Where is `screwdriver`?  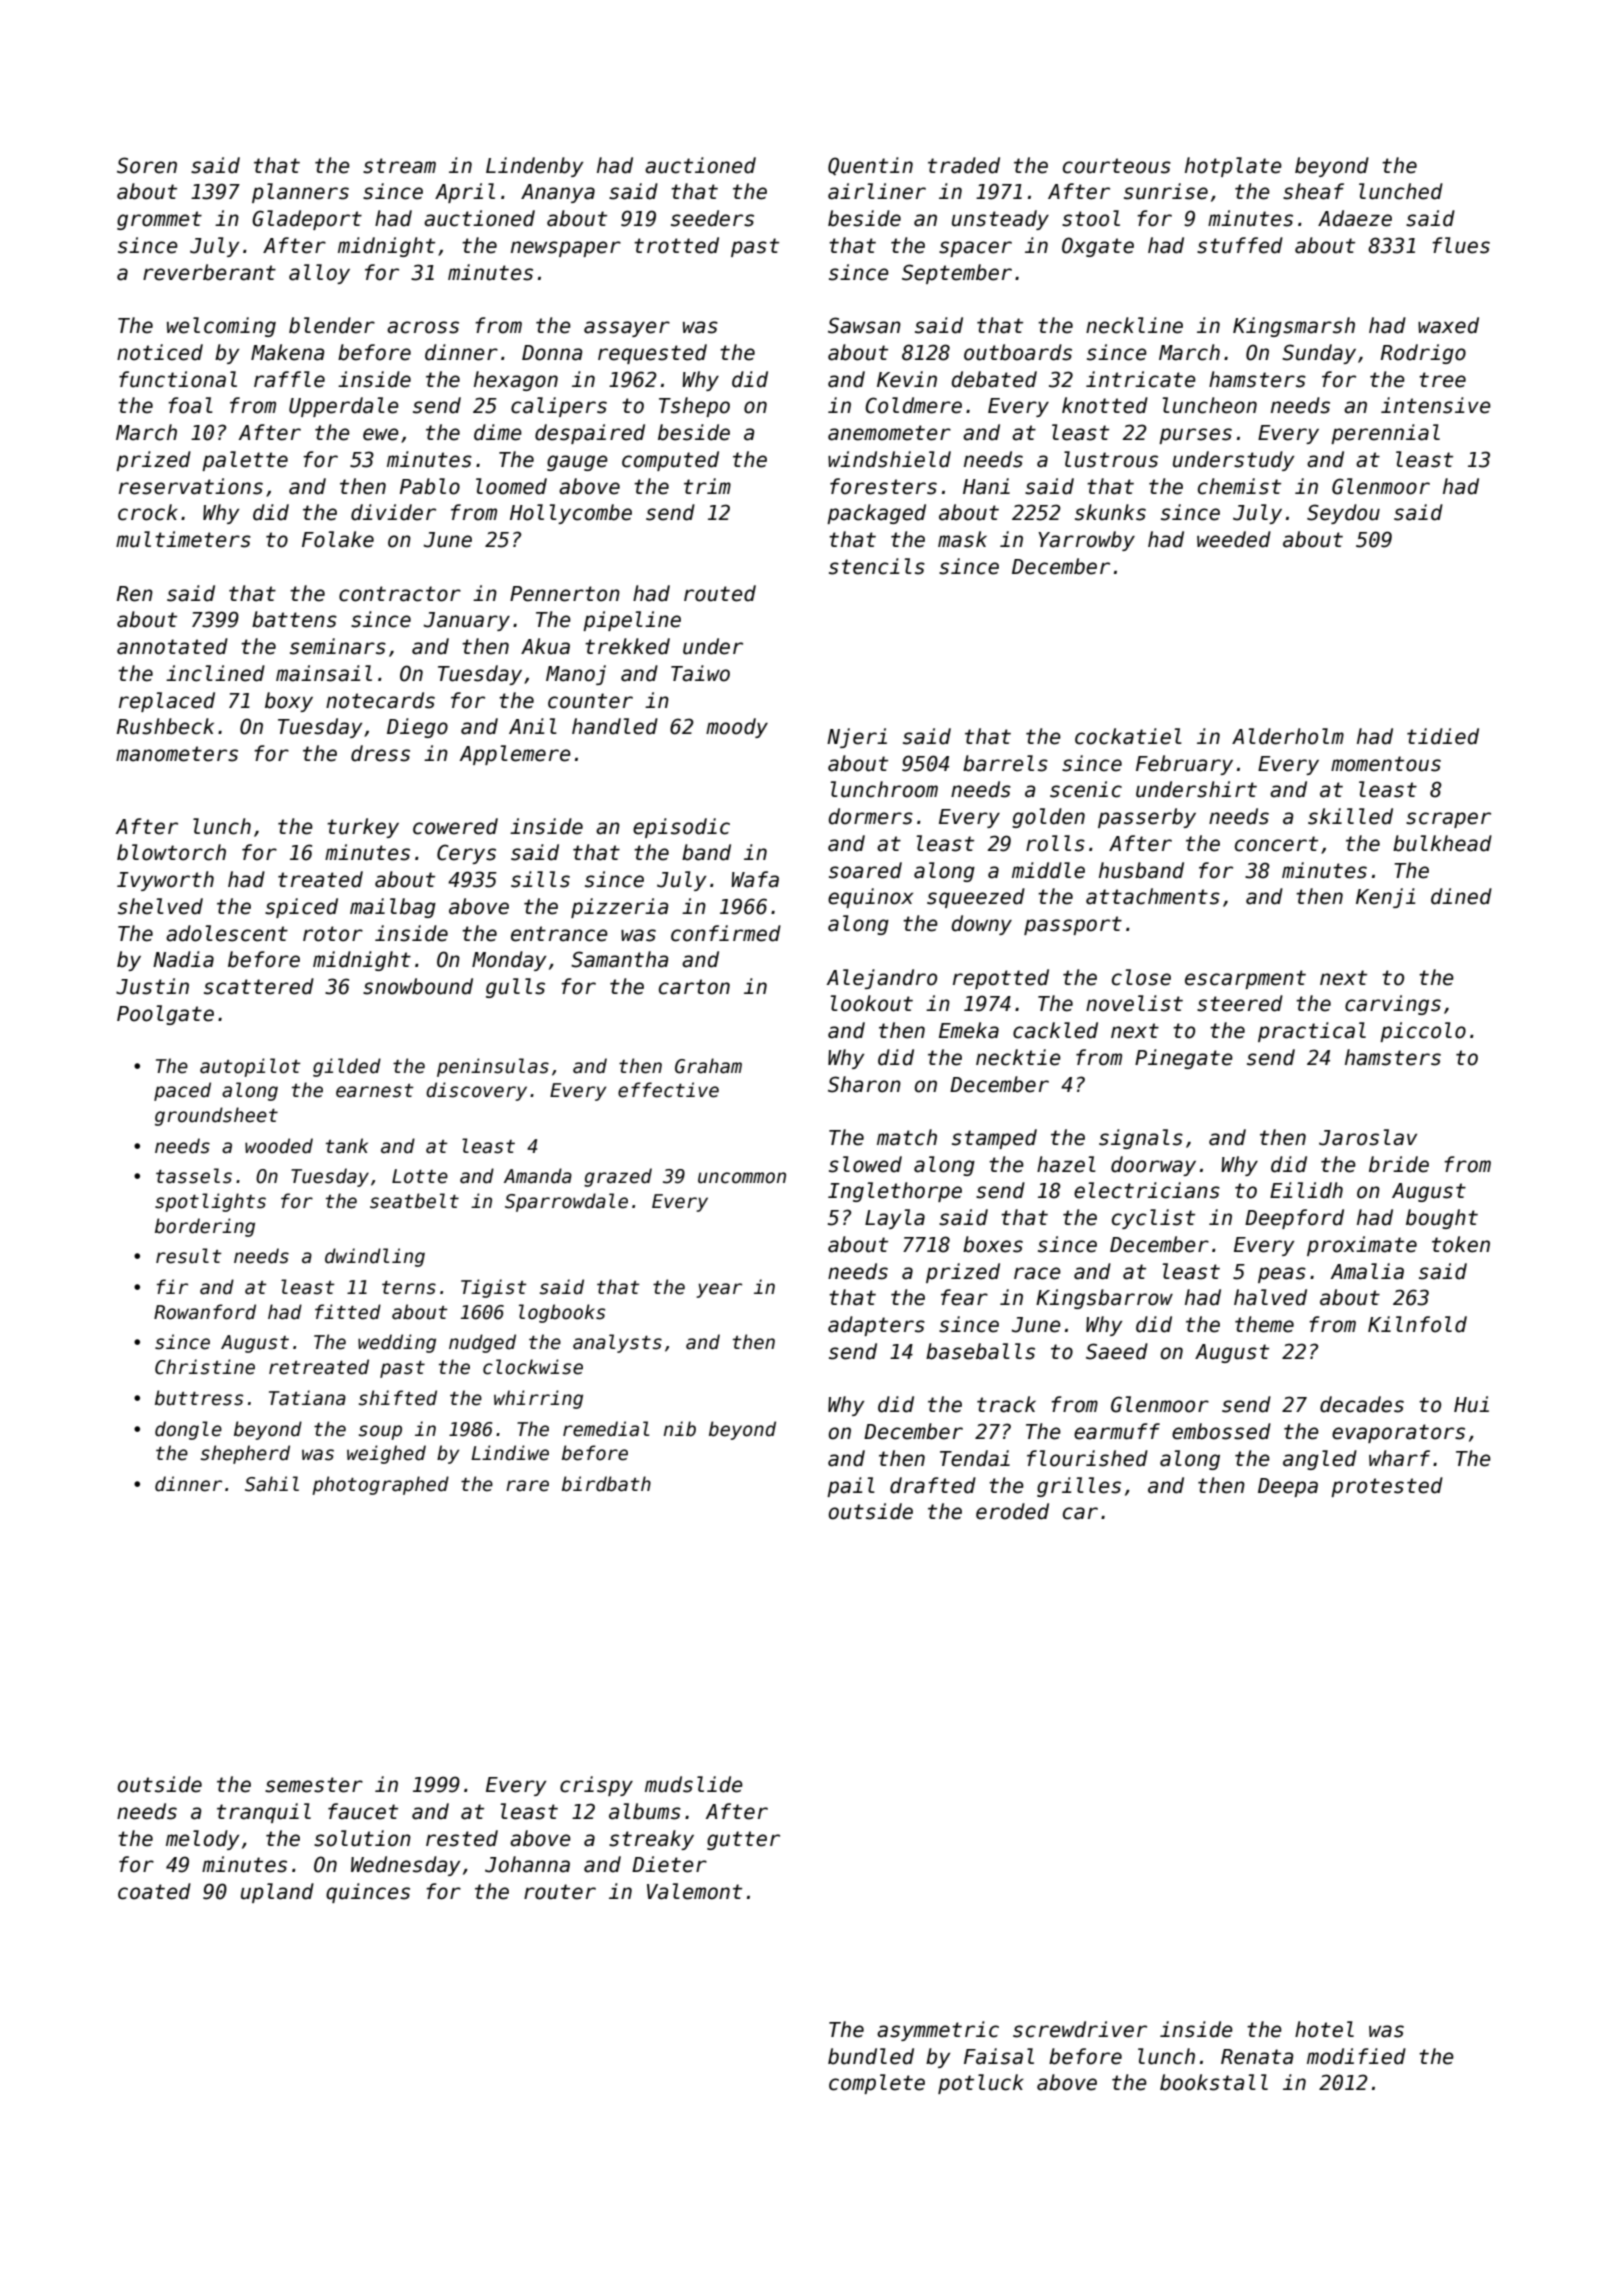
screwdriver is located at coordinates (1080, 2029).
